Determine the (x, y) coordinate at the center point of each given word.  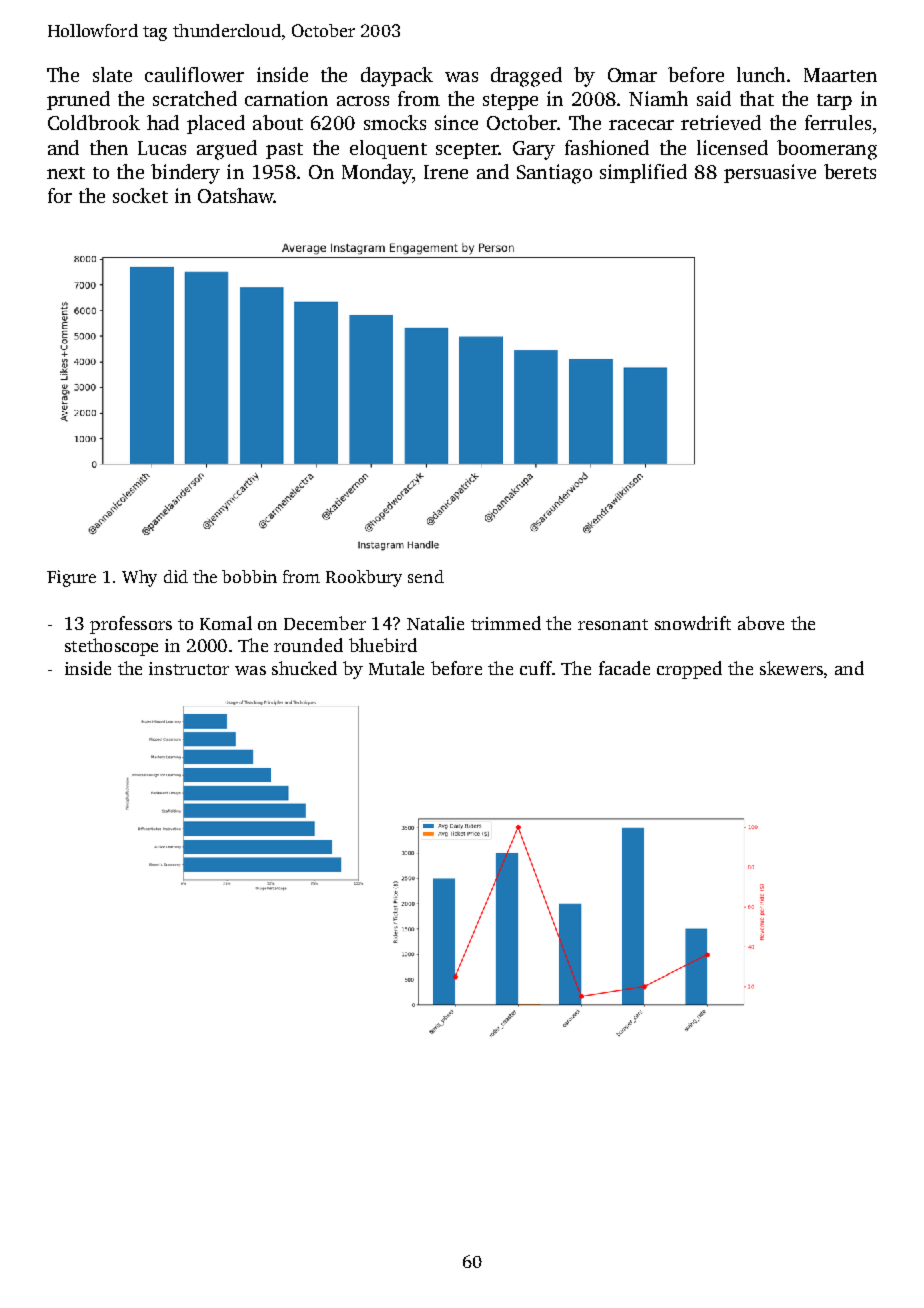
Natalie (435, 623)
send (426, 576)
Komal (226, 623)
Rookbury (364, 578)
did (176, 576)
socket (140, 195)
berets (850, 171)
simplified (643, 173)
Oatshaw (236, 195)
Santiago (554, 174)
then (109, 147)
